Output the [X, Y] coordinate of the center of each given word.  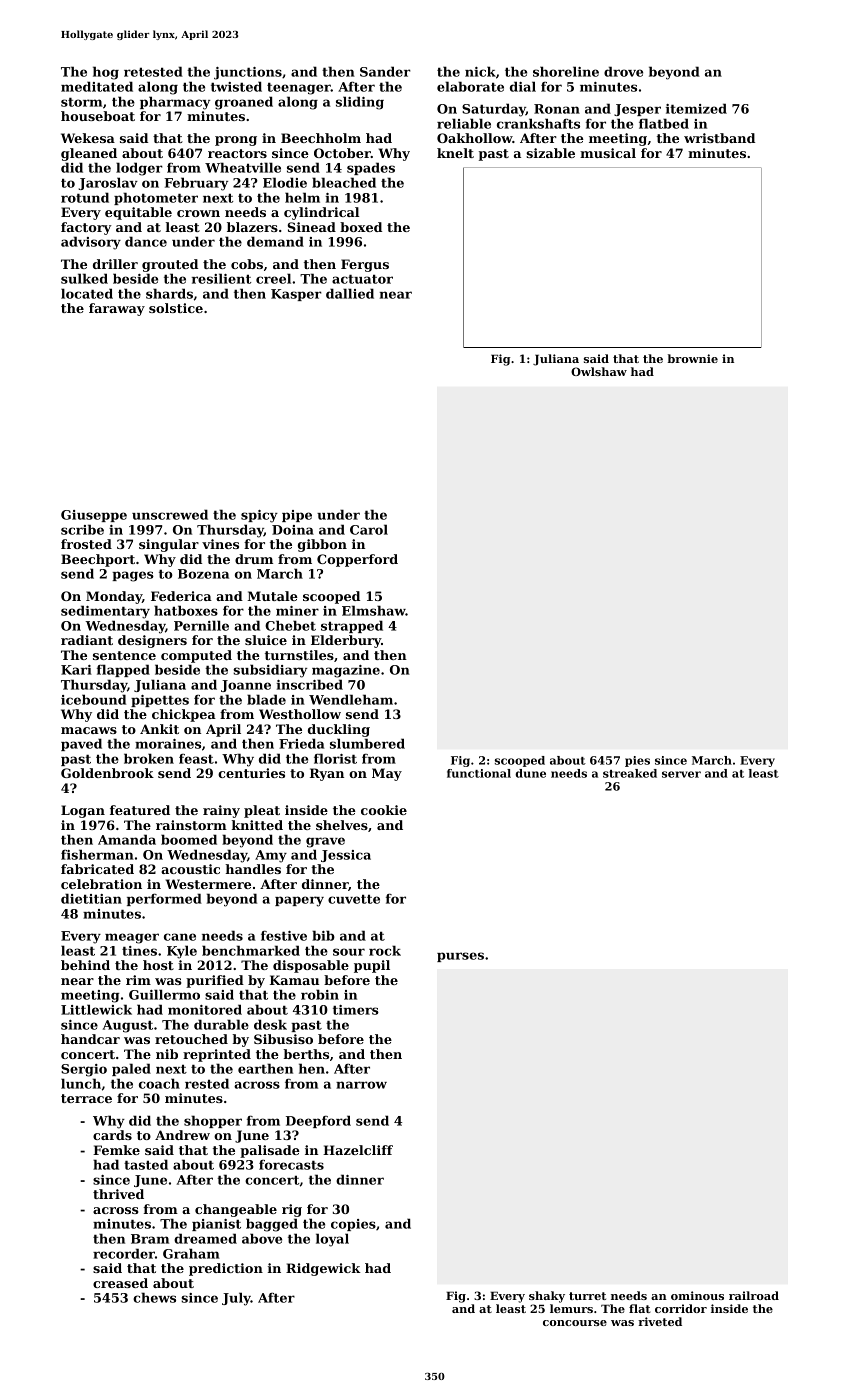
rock [385, 950]
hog [106, 73]
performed [164, 899]
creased [120, 1283]
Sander [385, 71]
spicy [259, 516]
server [681, 774]
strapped [352, 626]
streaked [630, 773]
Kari [76, 670]
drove [623, 71]
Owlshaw [599, 371]
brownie [693, 358]
